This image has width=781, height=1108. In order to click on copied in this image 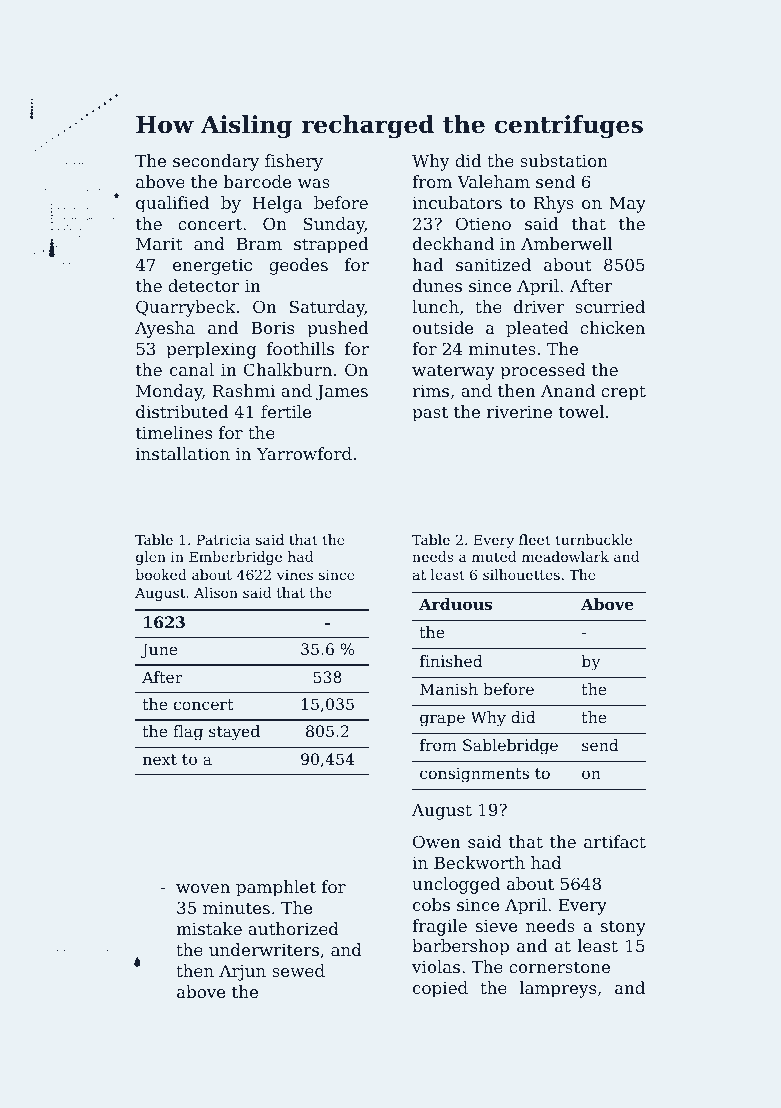, I will do `click(440, 989)`.
